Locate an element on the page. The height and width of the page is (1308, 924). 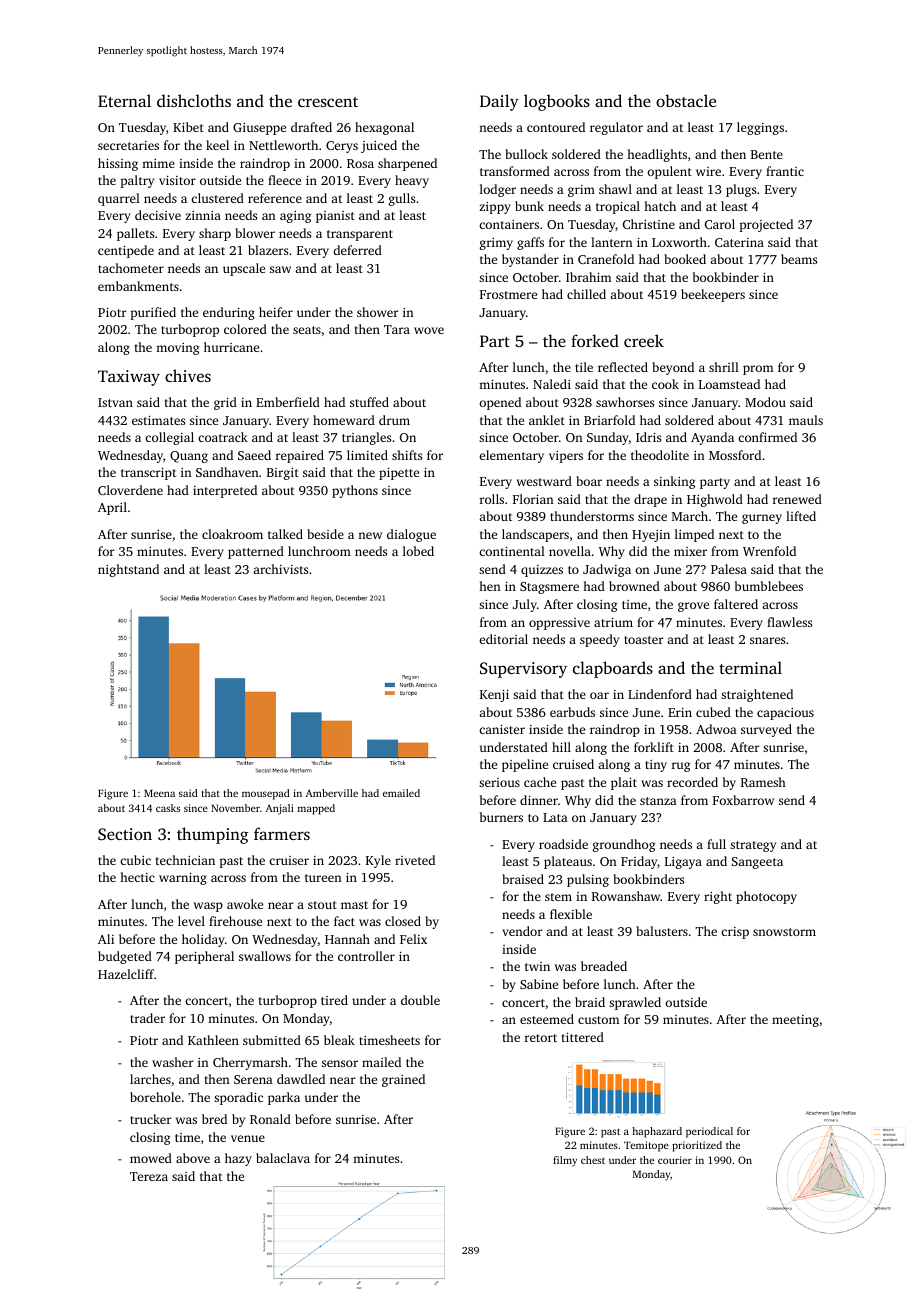
awoke is located at coordinates (245, 904).
